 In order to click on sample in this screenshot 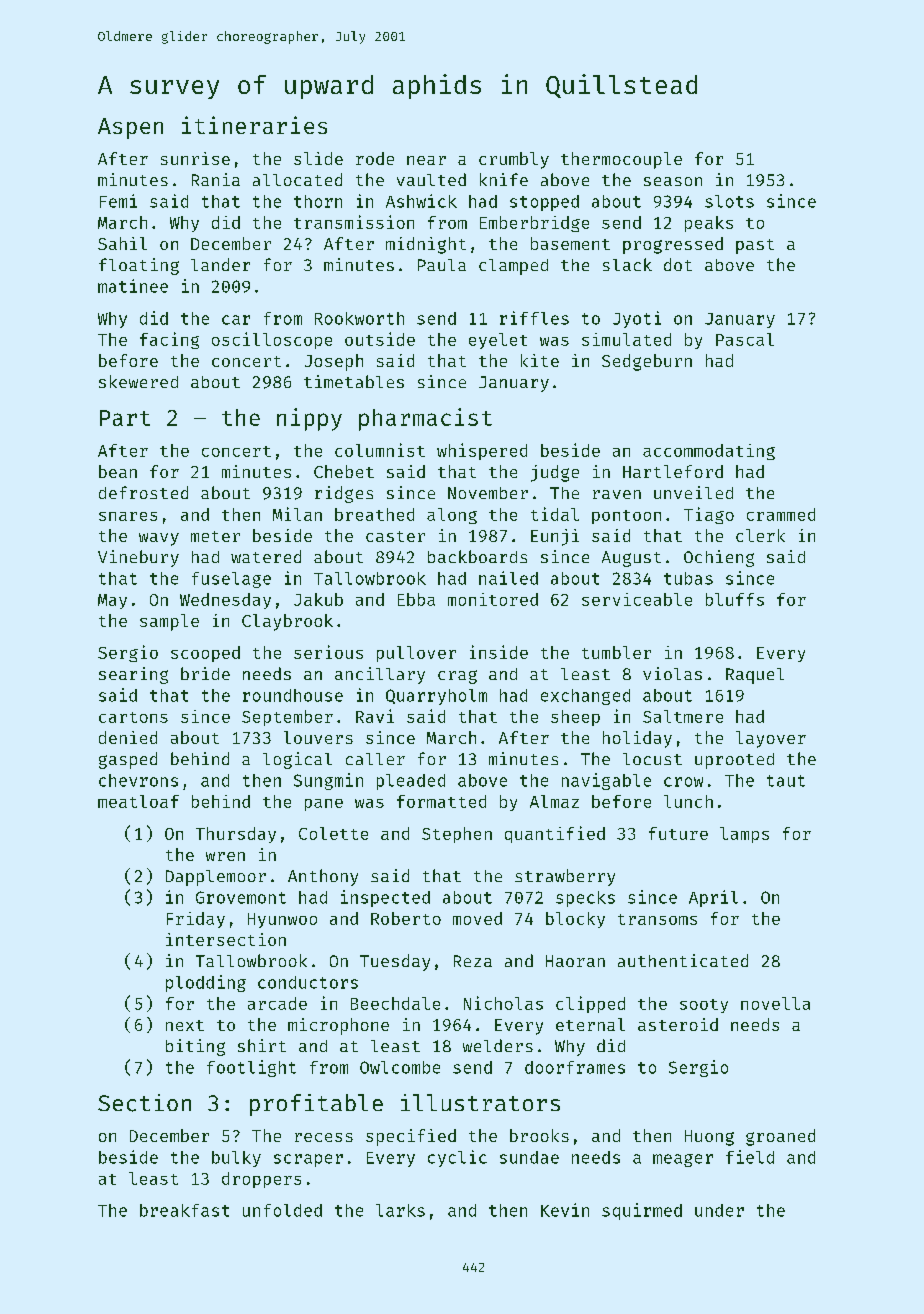, I will do `click(169, 622)`.
